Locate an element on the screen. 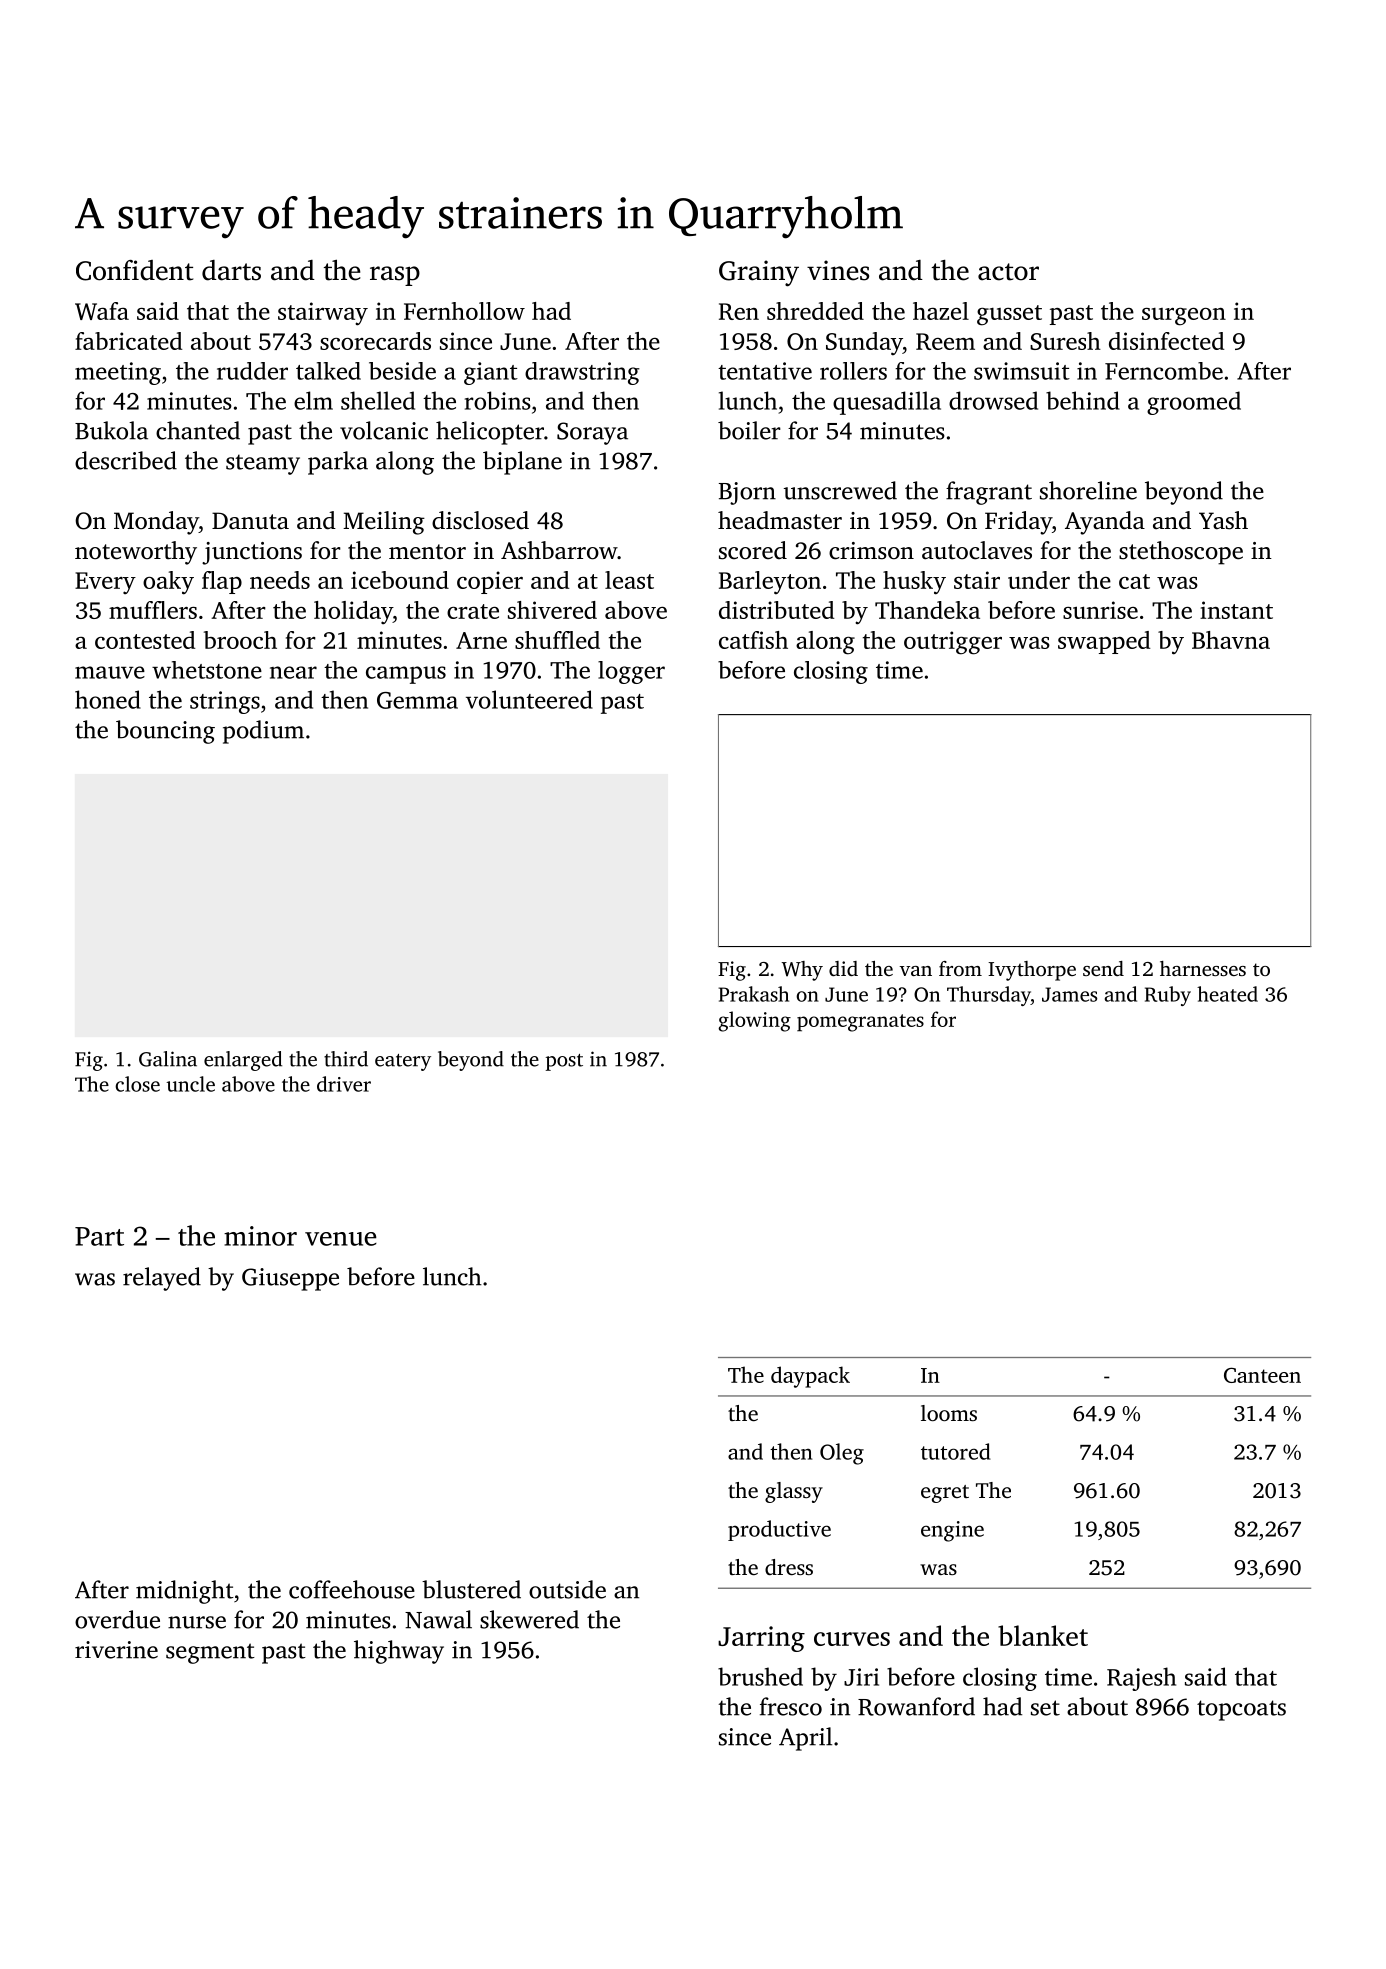  Thandeka is located at coordinates (927, 610).
